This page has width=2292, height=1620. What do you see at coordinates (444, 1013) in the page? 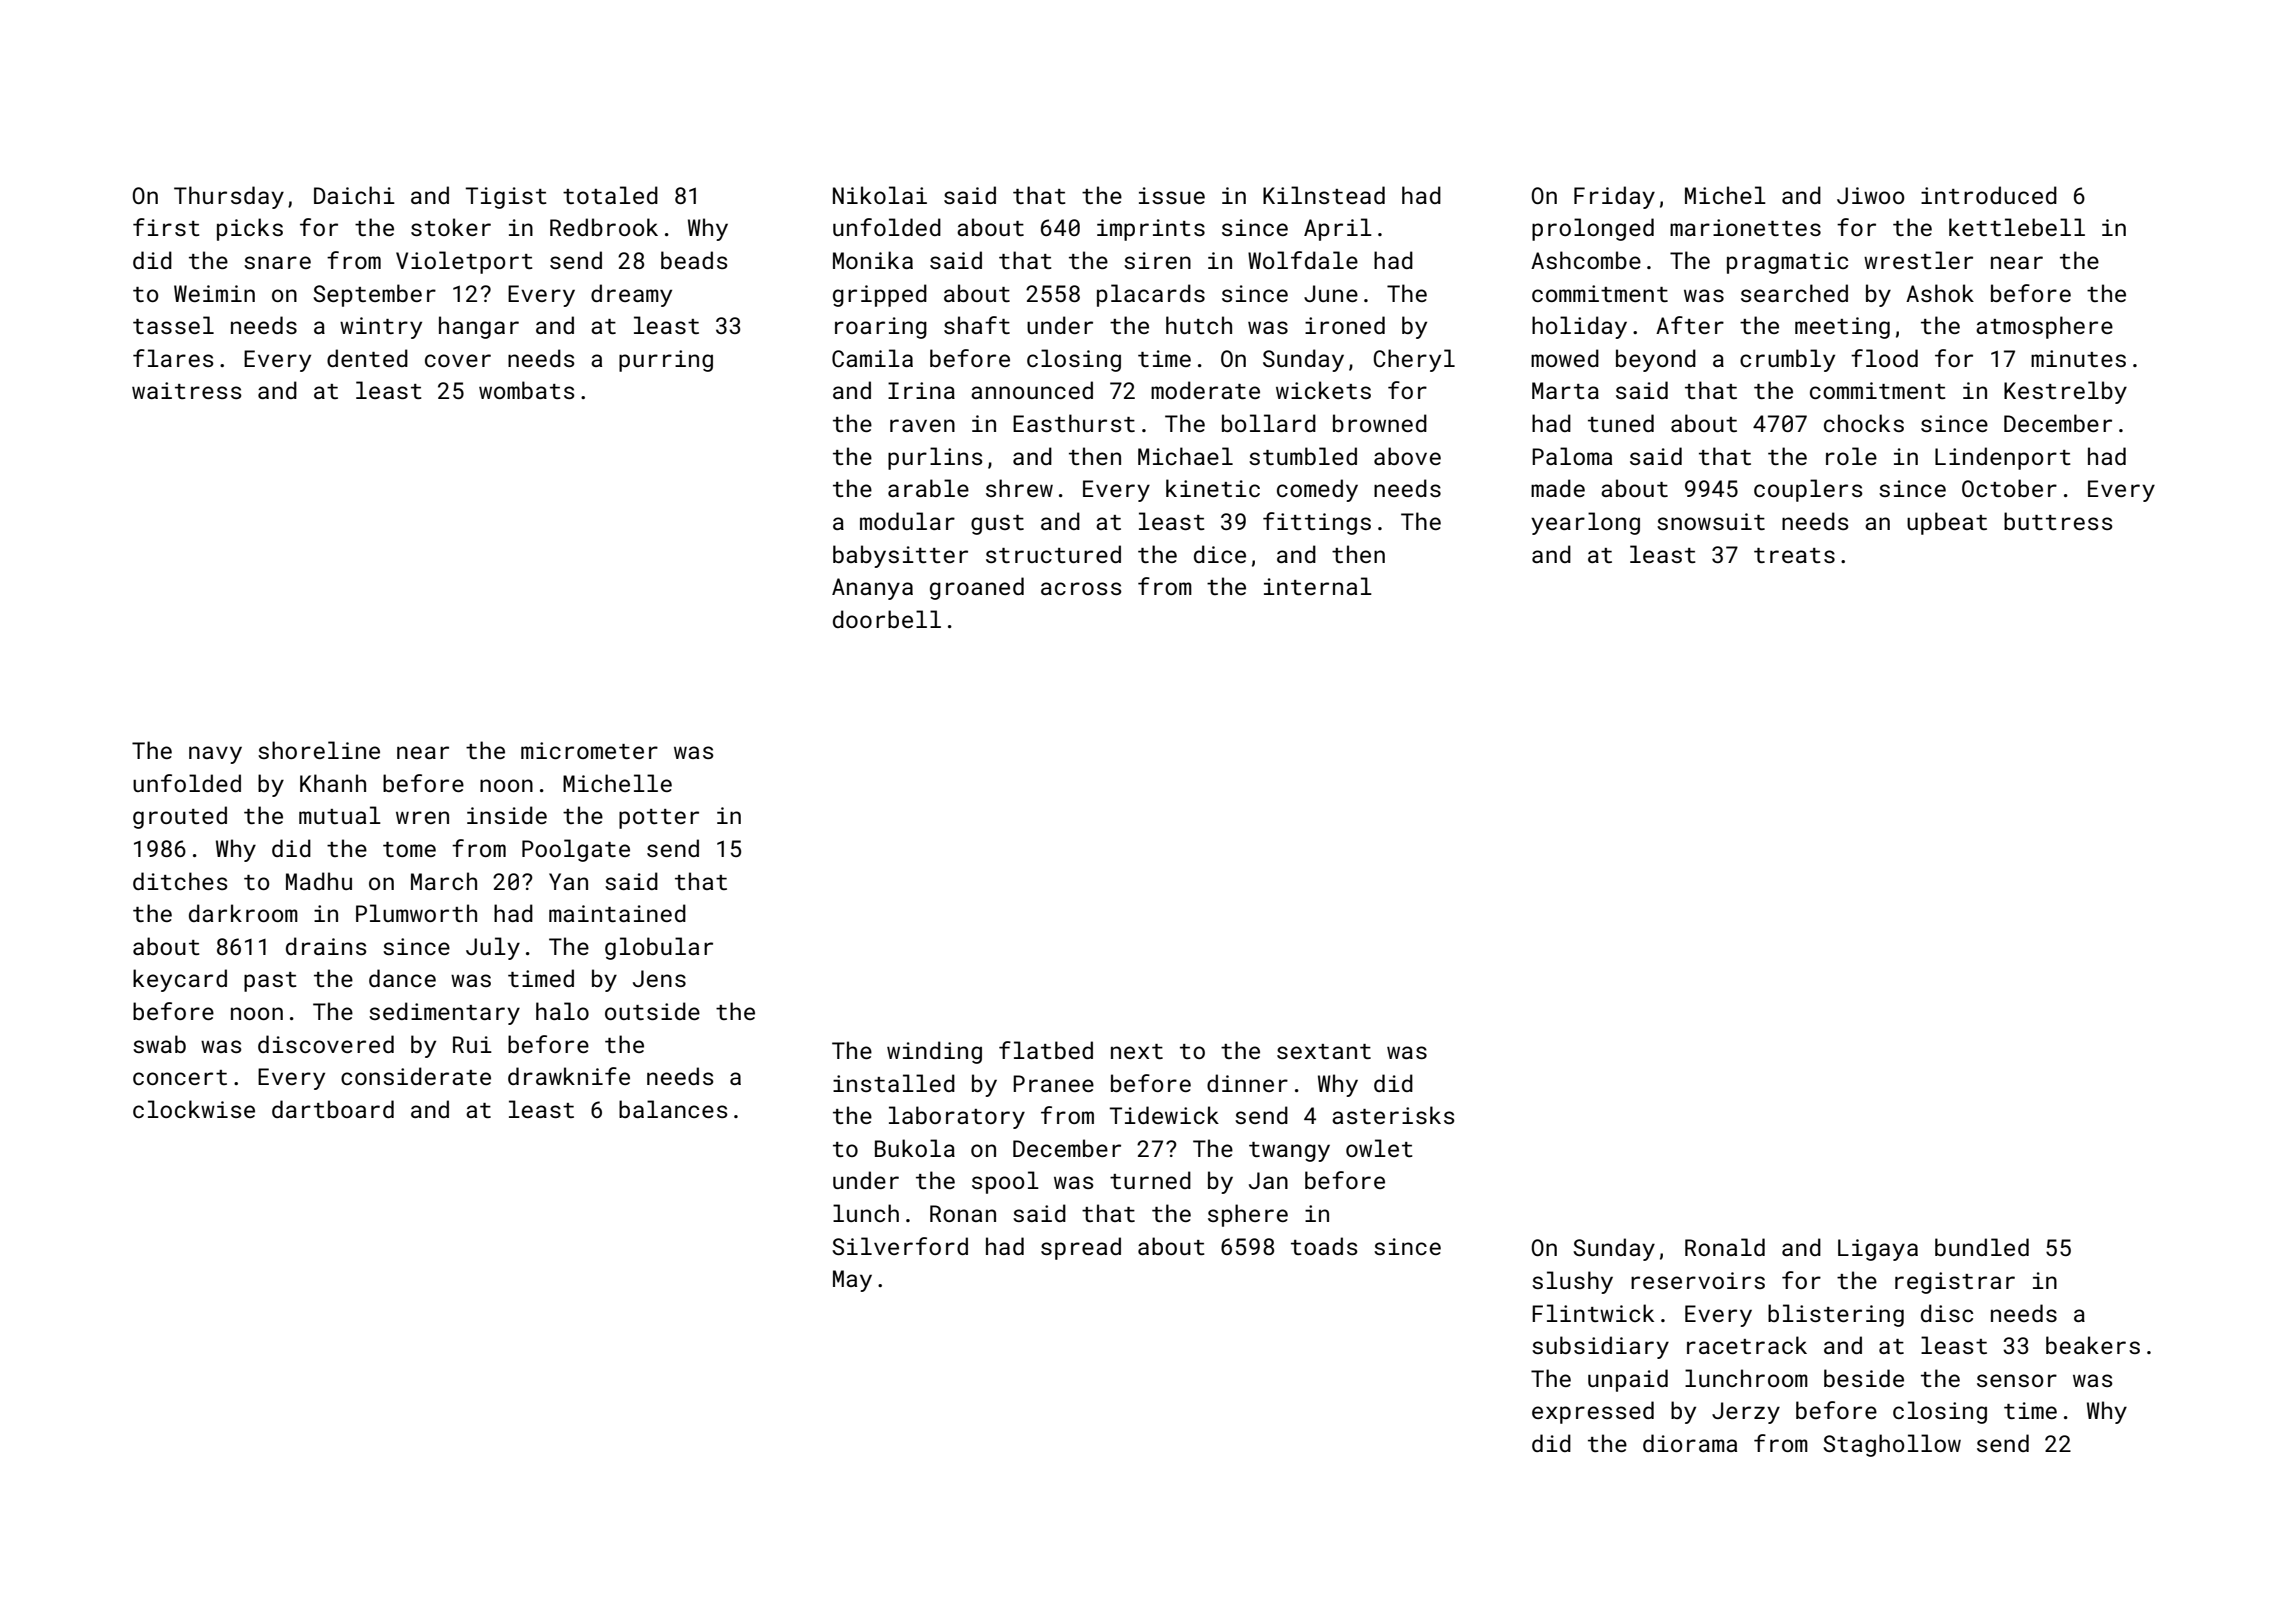
I see `sedimentary` at bounding box center [444, 1013].
